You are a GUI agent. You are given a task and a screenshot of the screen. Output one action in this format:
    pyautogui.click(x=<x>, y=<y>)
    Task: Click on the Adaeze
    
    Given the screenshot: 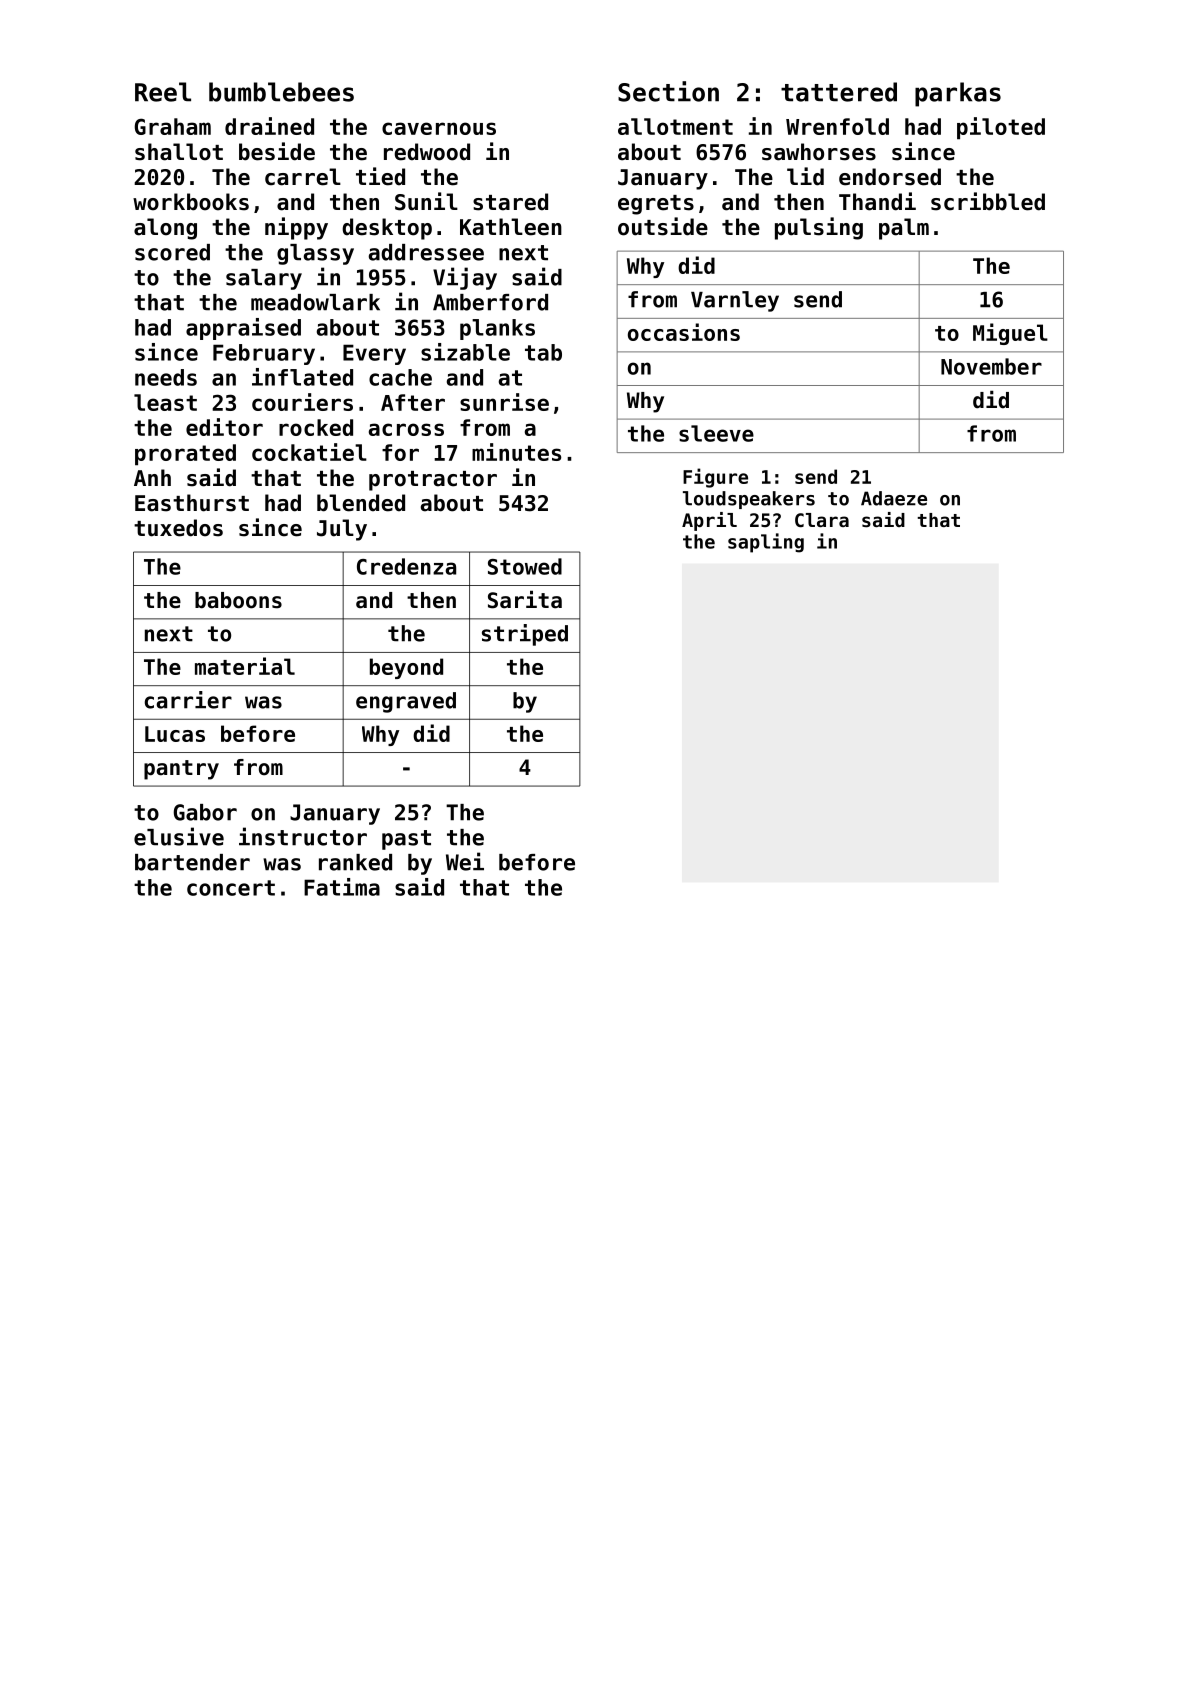 What is the action you would take?
    pyautogui.click(x=894, y=498)
